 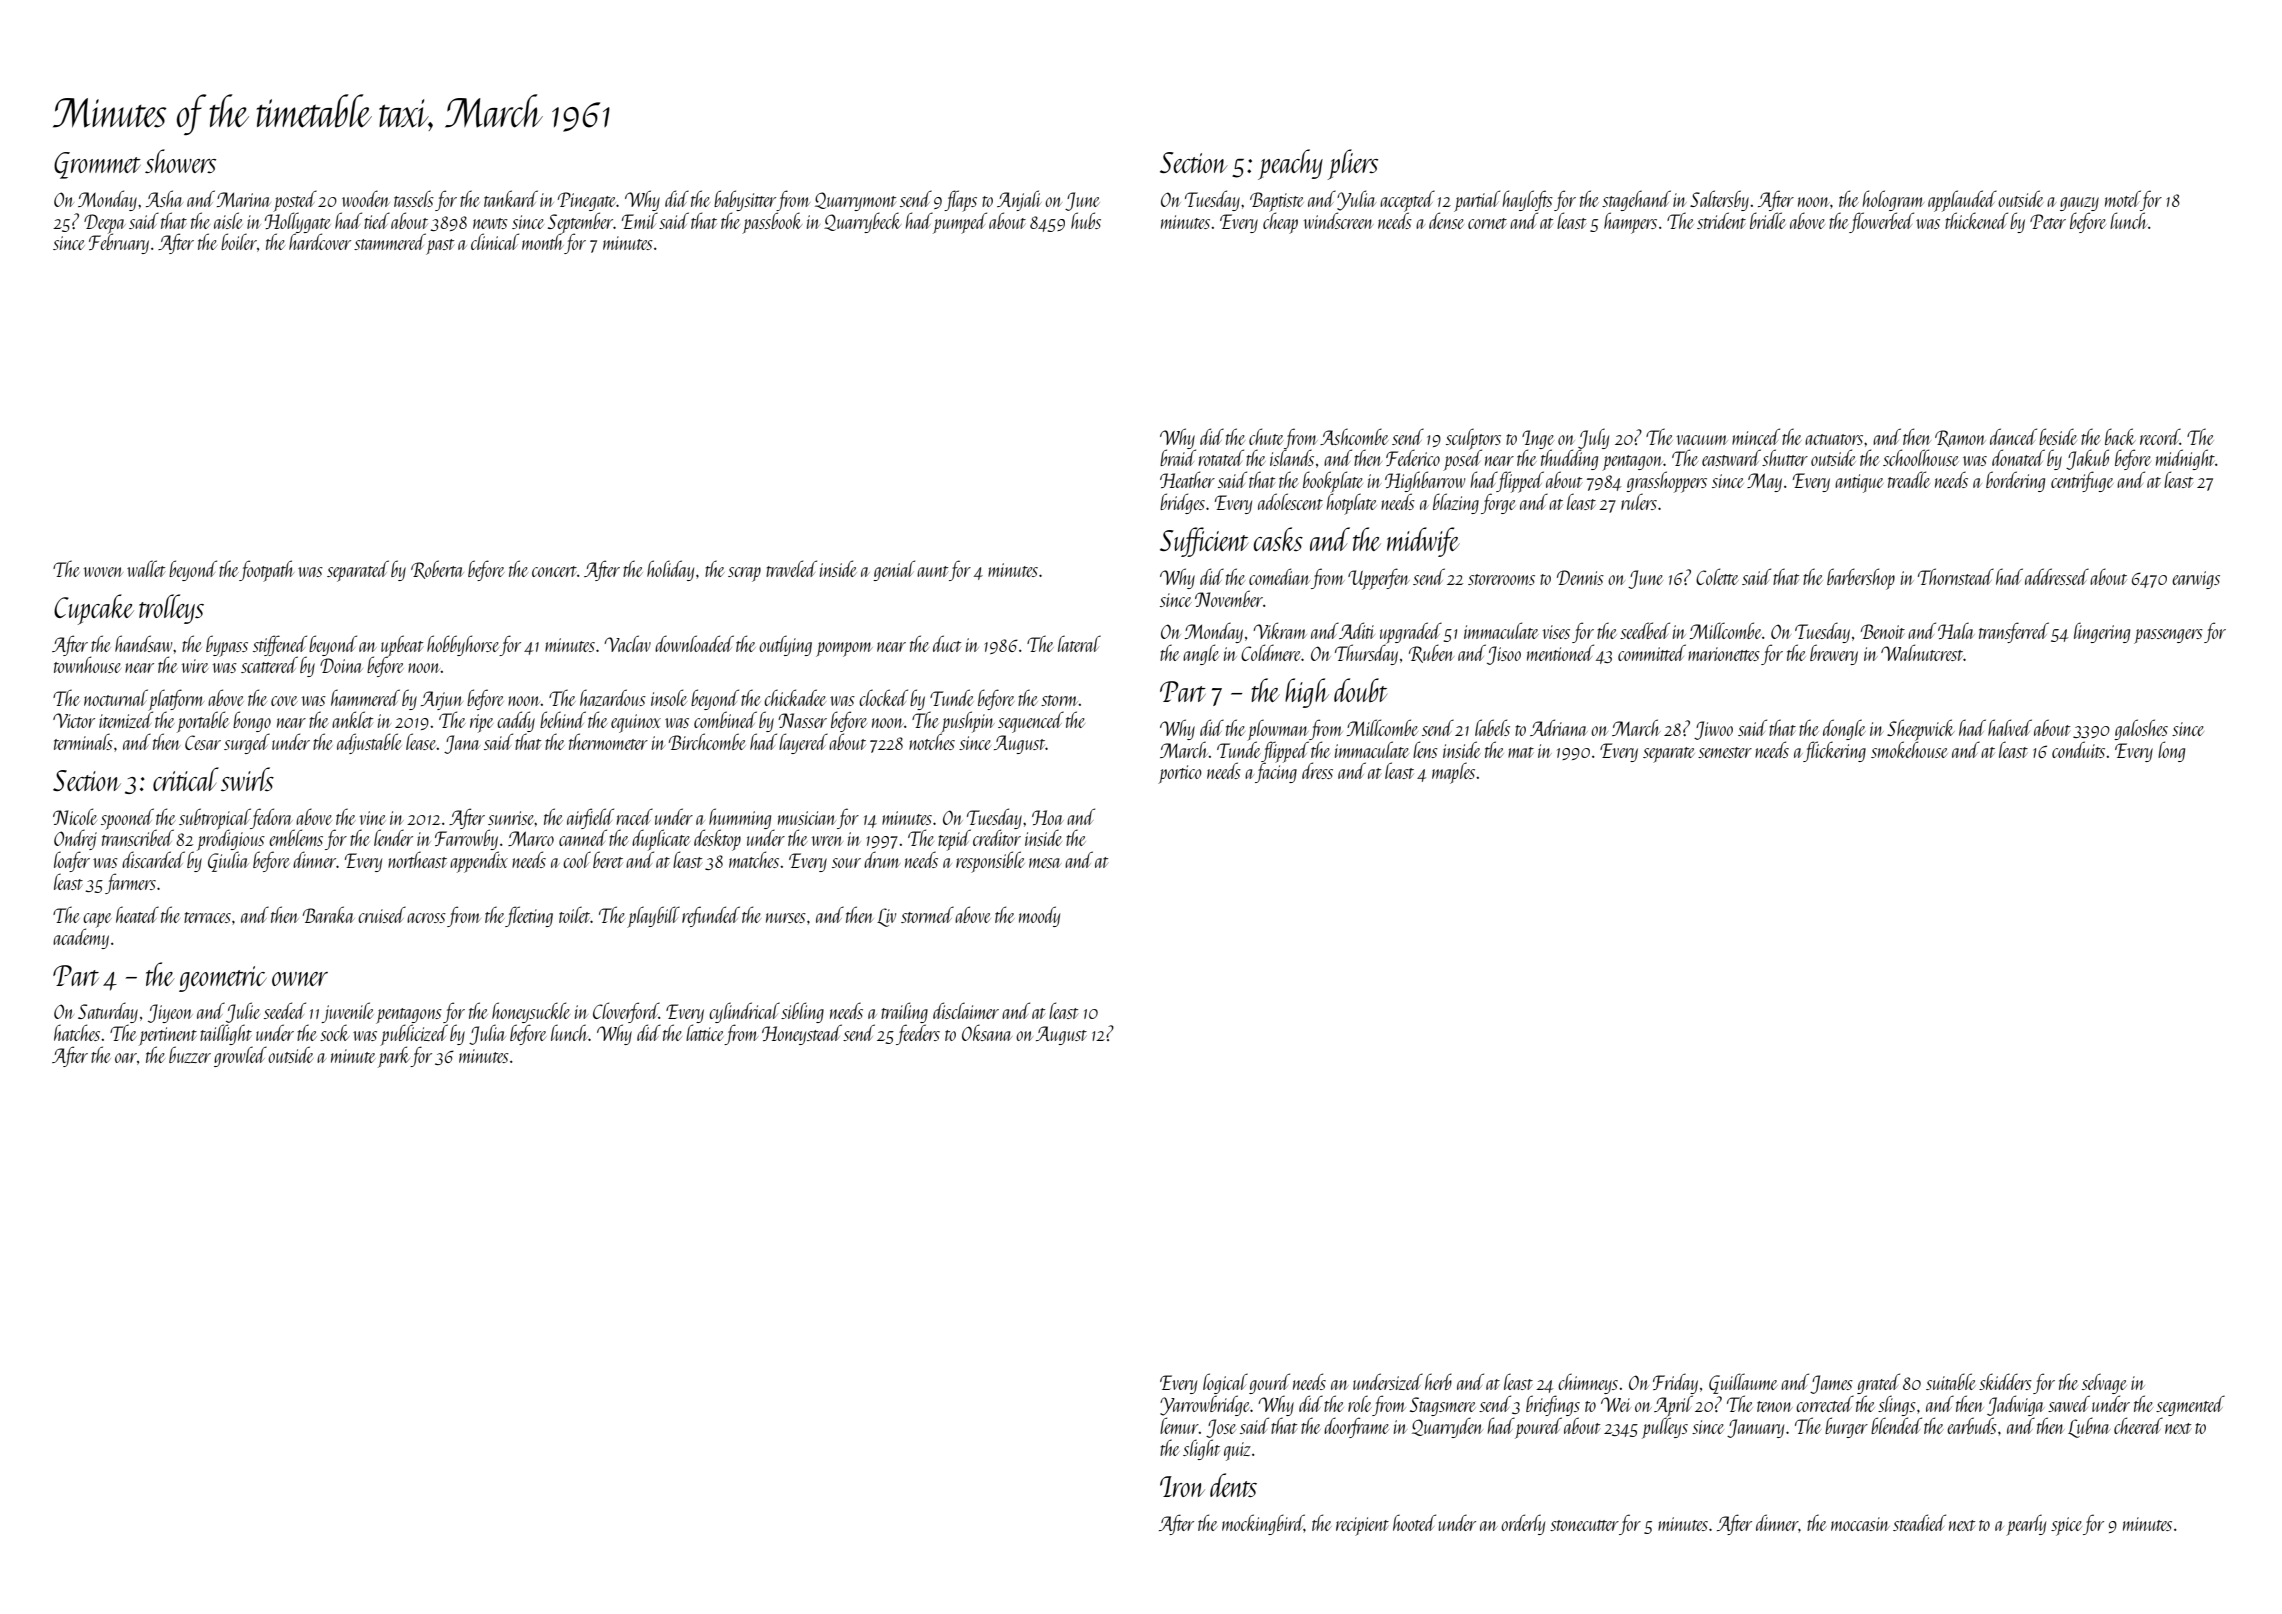 I want to click on chute, so click(x=1266, y=436).
